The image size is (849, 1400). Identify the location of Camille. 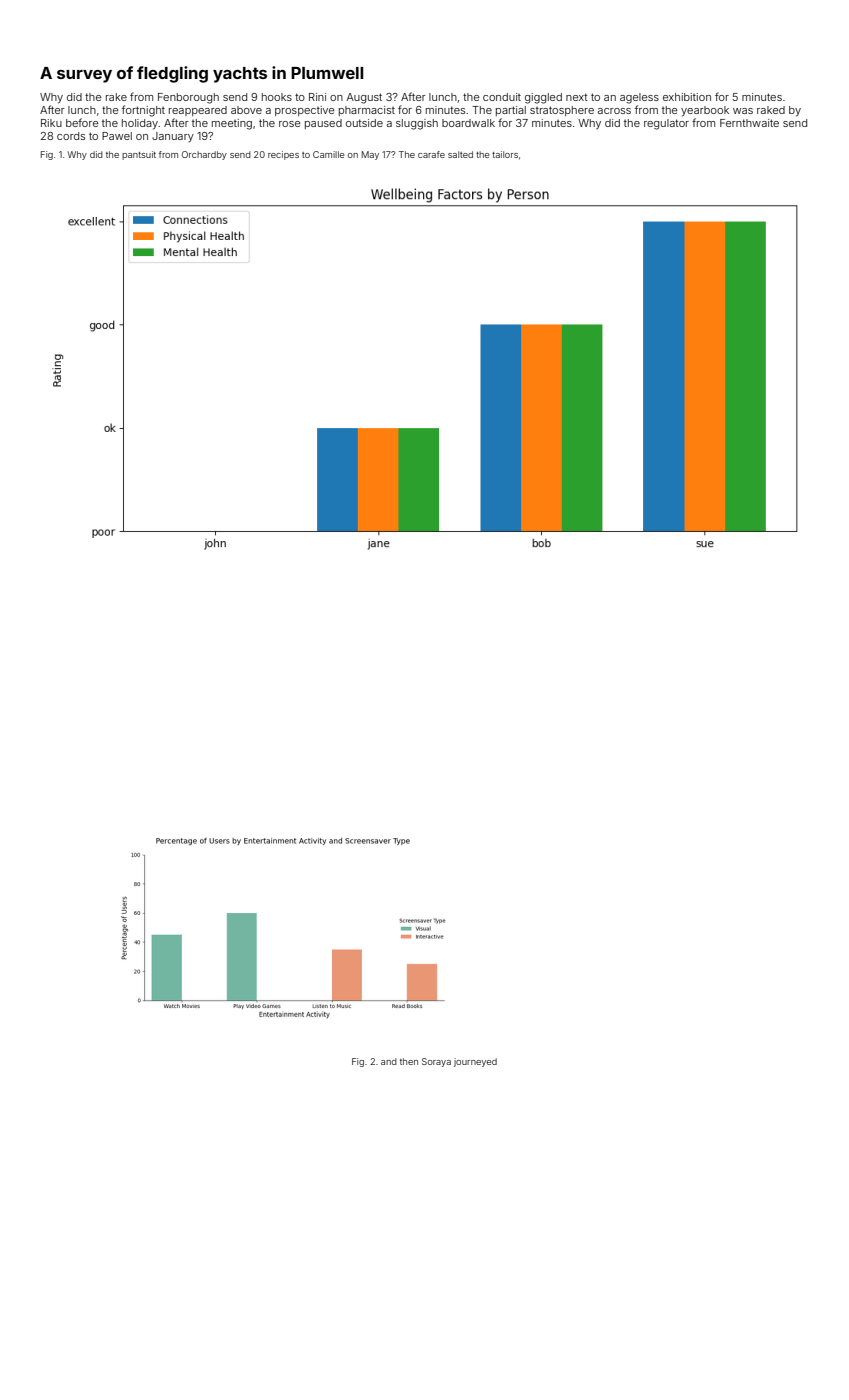
(328, 154).
